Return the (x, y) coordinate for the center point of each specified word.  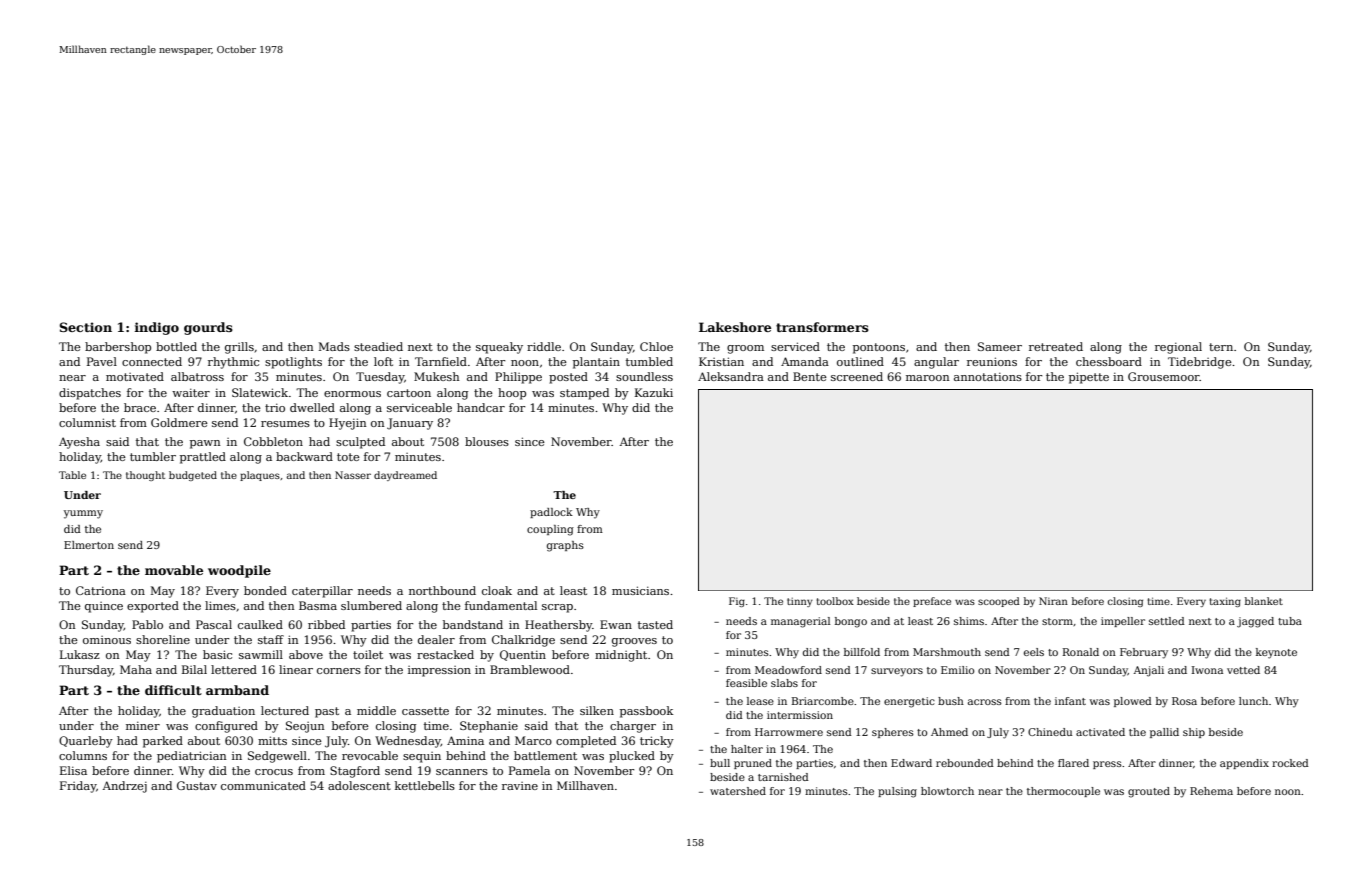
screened (857, 376)
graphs (565, 546)
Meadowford (788, 670)
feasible (746, 683)
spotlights (293, 363)
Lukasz (80, 654)
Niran (1053, 601)
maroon (928, 378)
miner (143, 725)
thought (145, 476)
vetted (1243, 670)
